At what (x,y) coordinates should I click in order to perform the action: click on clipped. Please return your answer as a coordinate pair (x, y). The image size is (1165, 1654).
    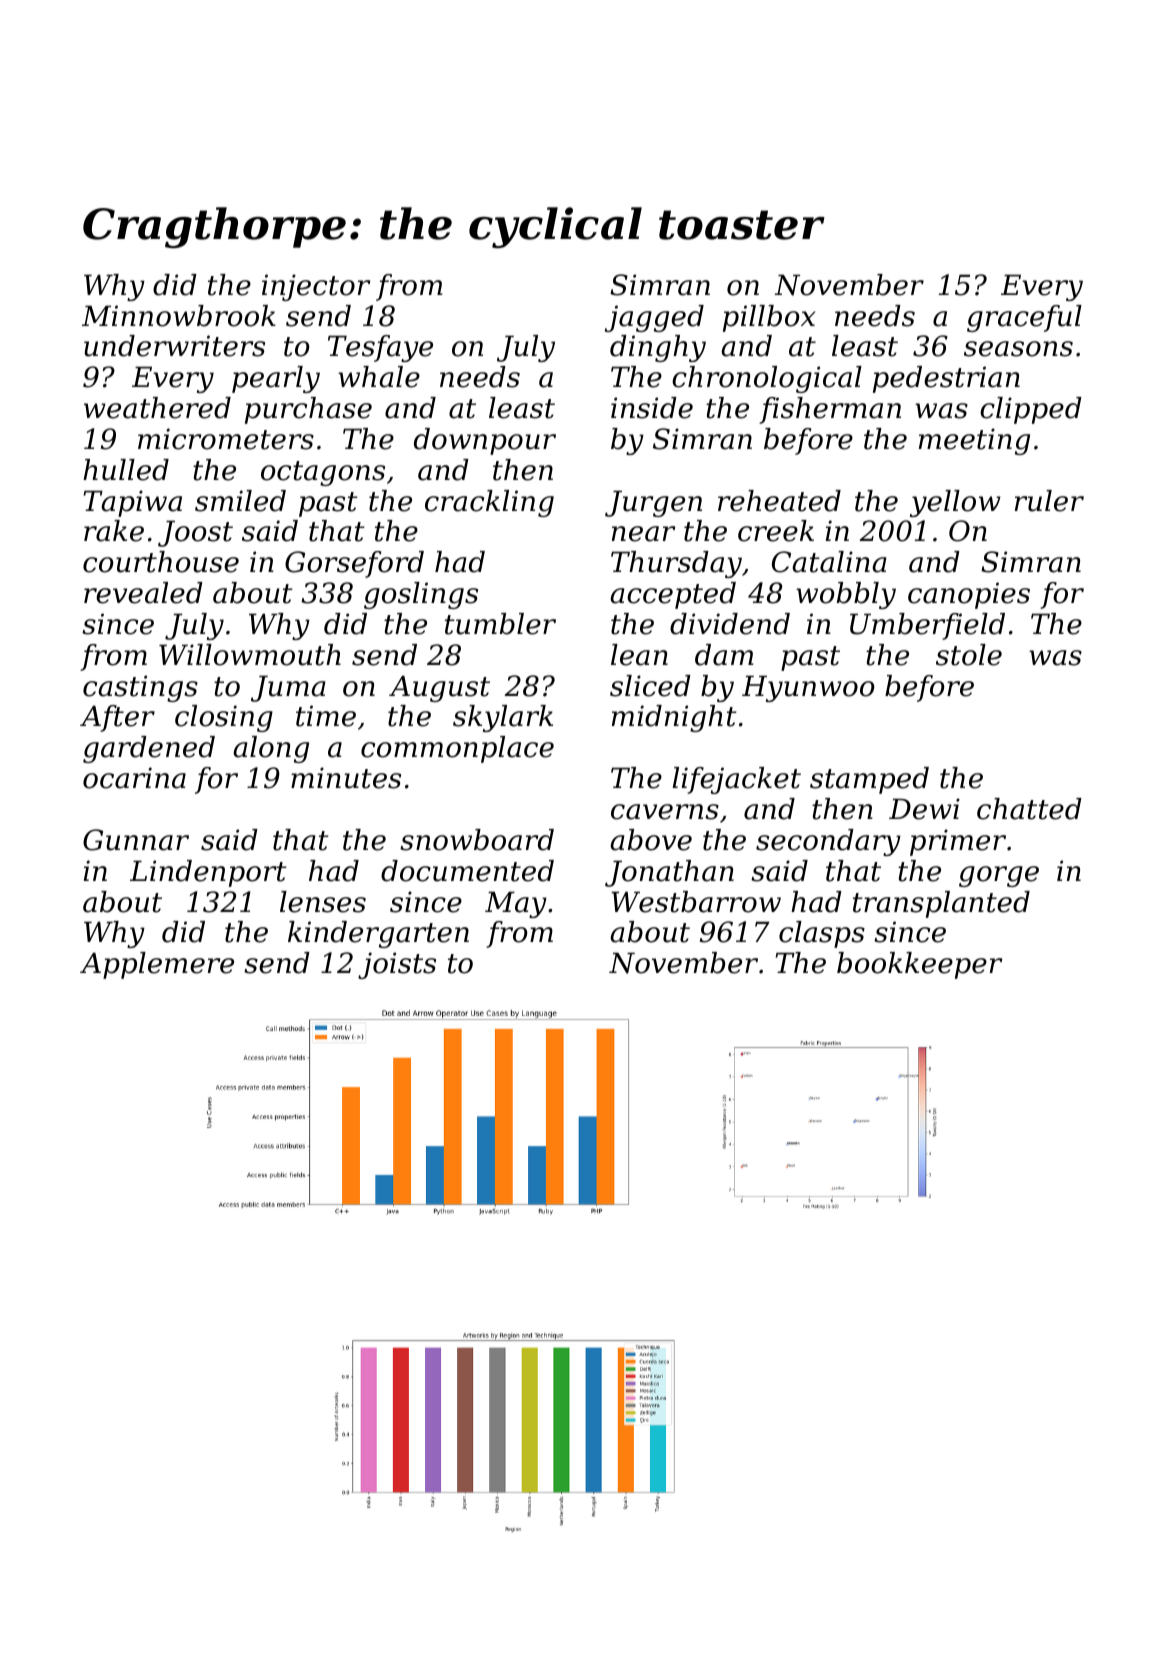
    Looking at the image, I should click on (1031, 410).
